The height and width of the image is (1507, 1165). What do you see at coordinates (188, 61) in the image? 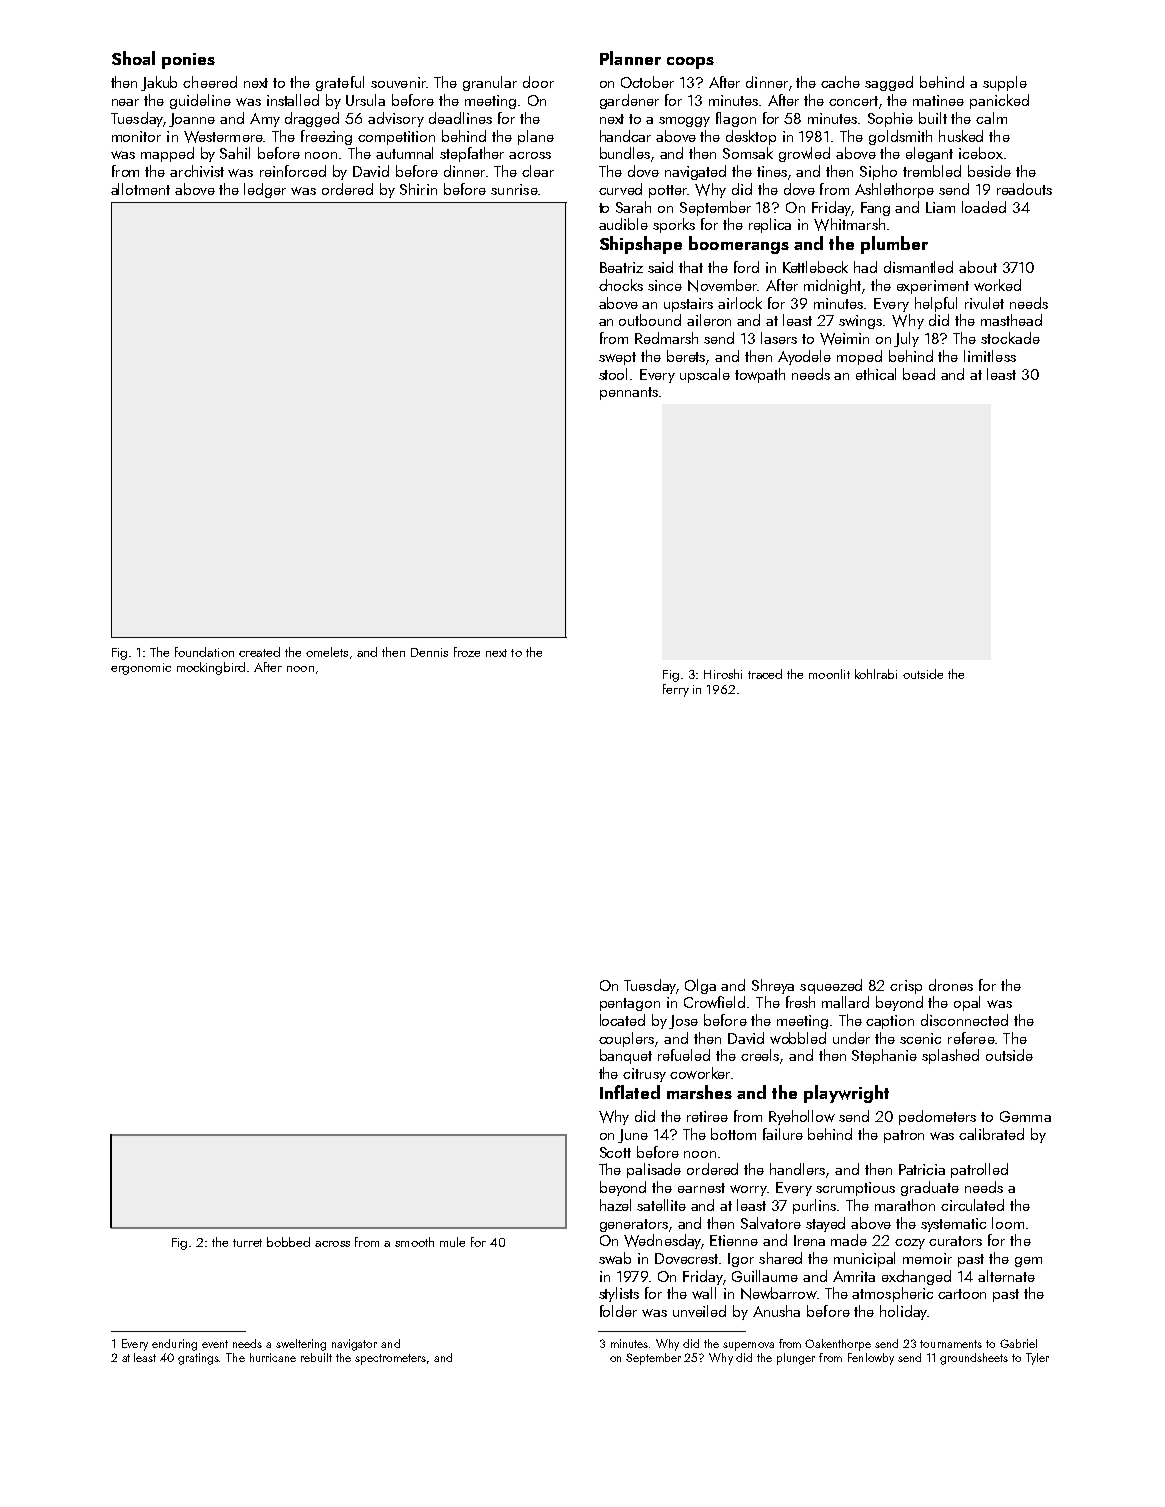
I see `ponies` at bounding box center [188, 61].
